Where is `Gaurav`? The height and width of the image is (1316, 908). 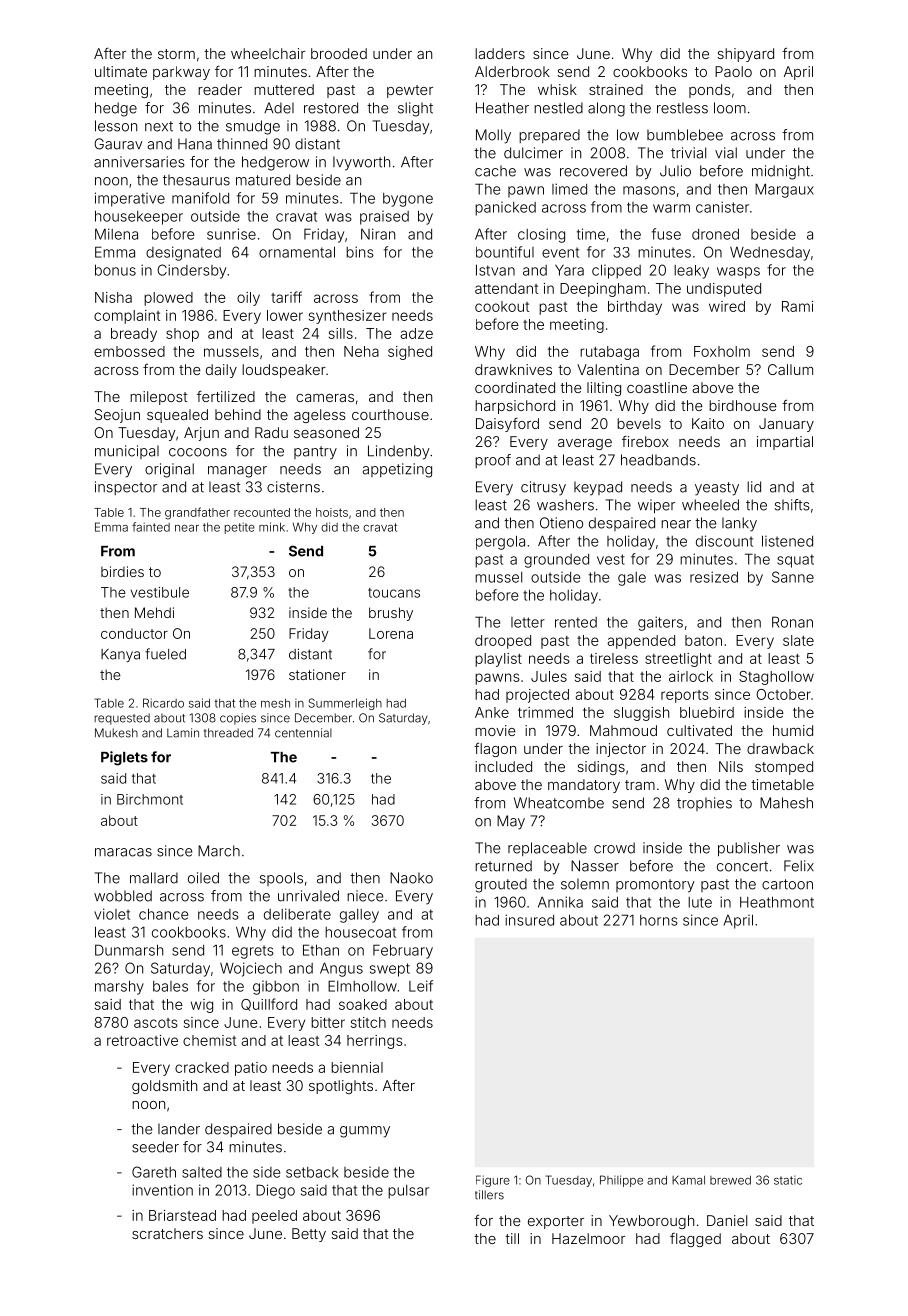
Gaurav is located at coordinates (118, 144).
